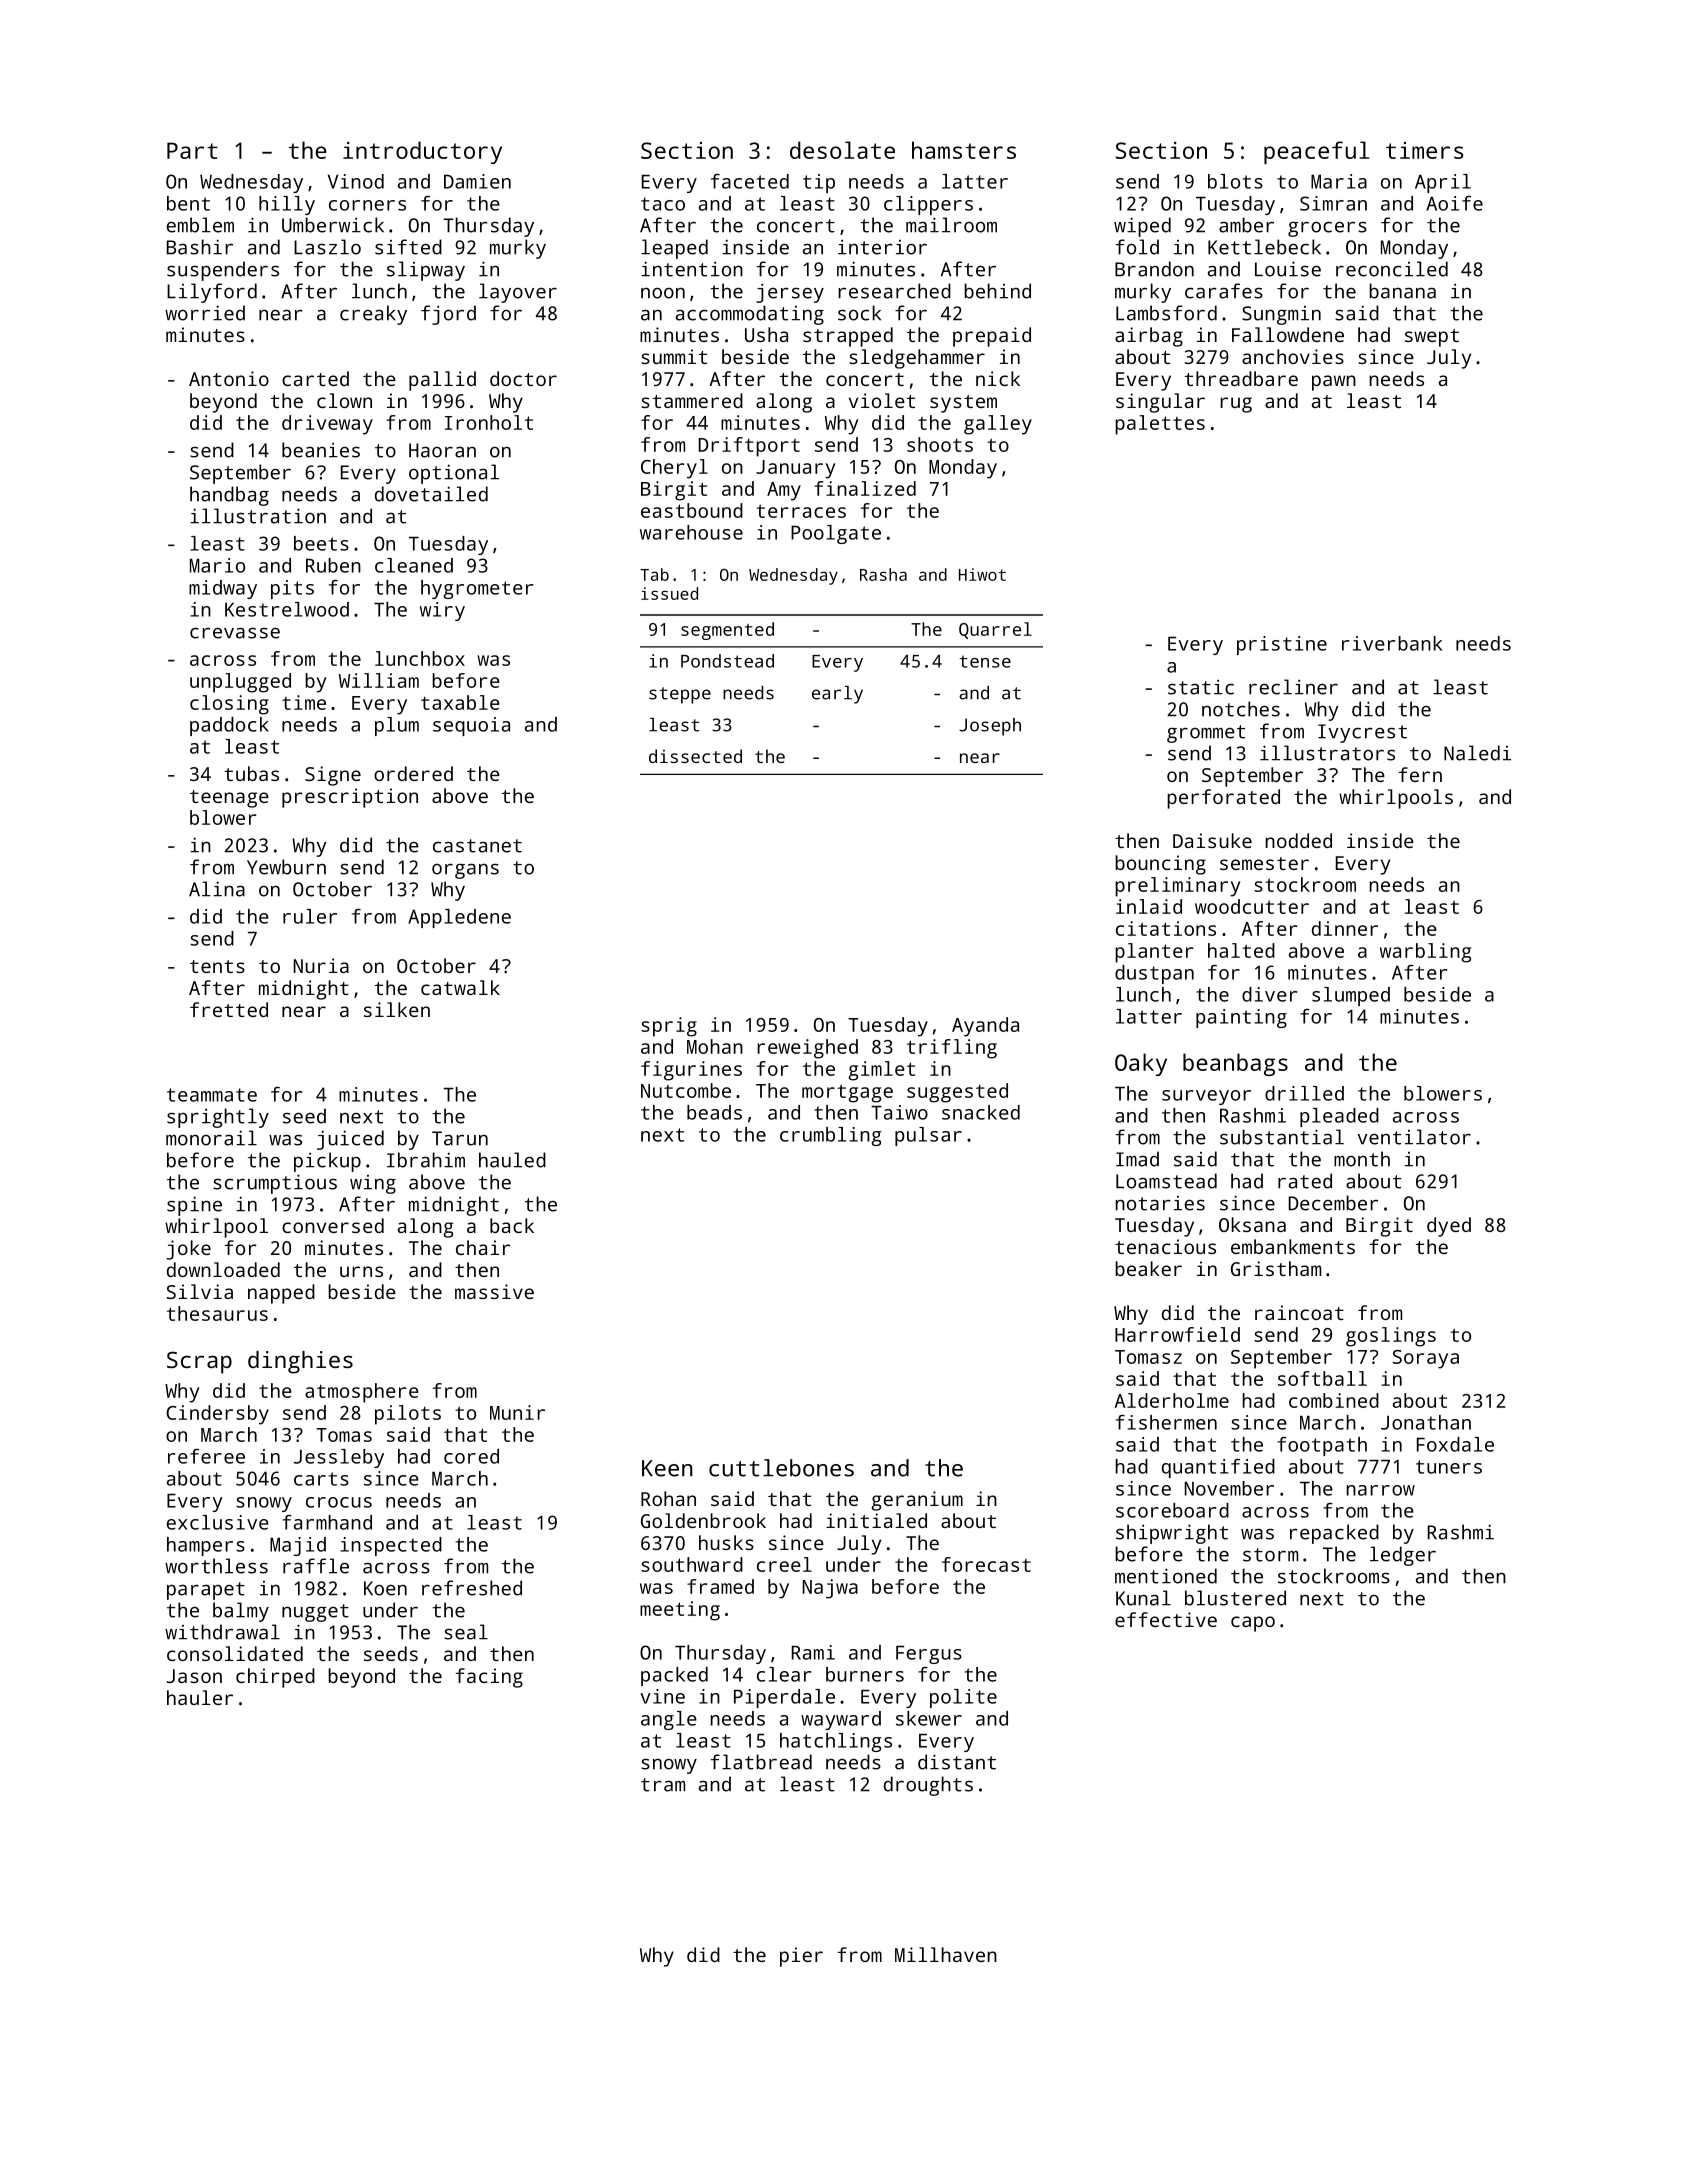  Describe the element at coordinates (391, 1546) in the image. I see `inspected` at that location.
